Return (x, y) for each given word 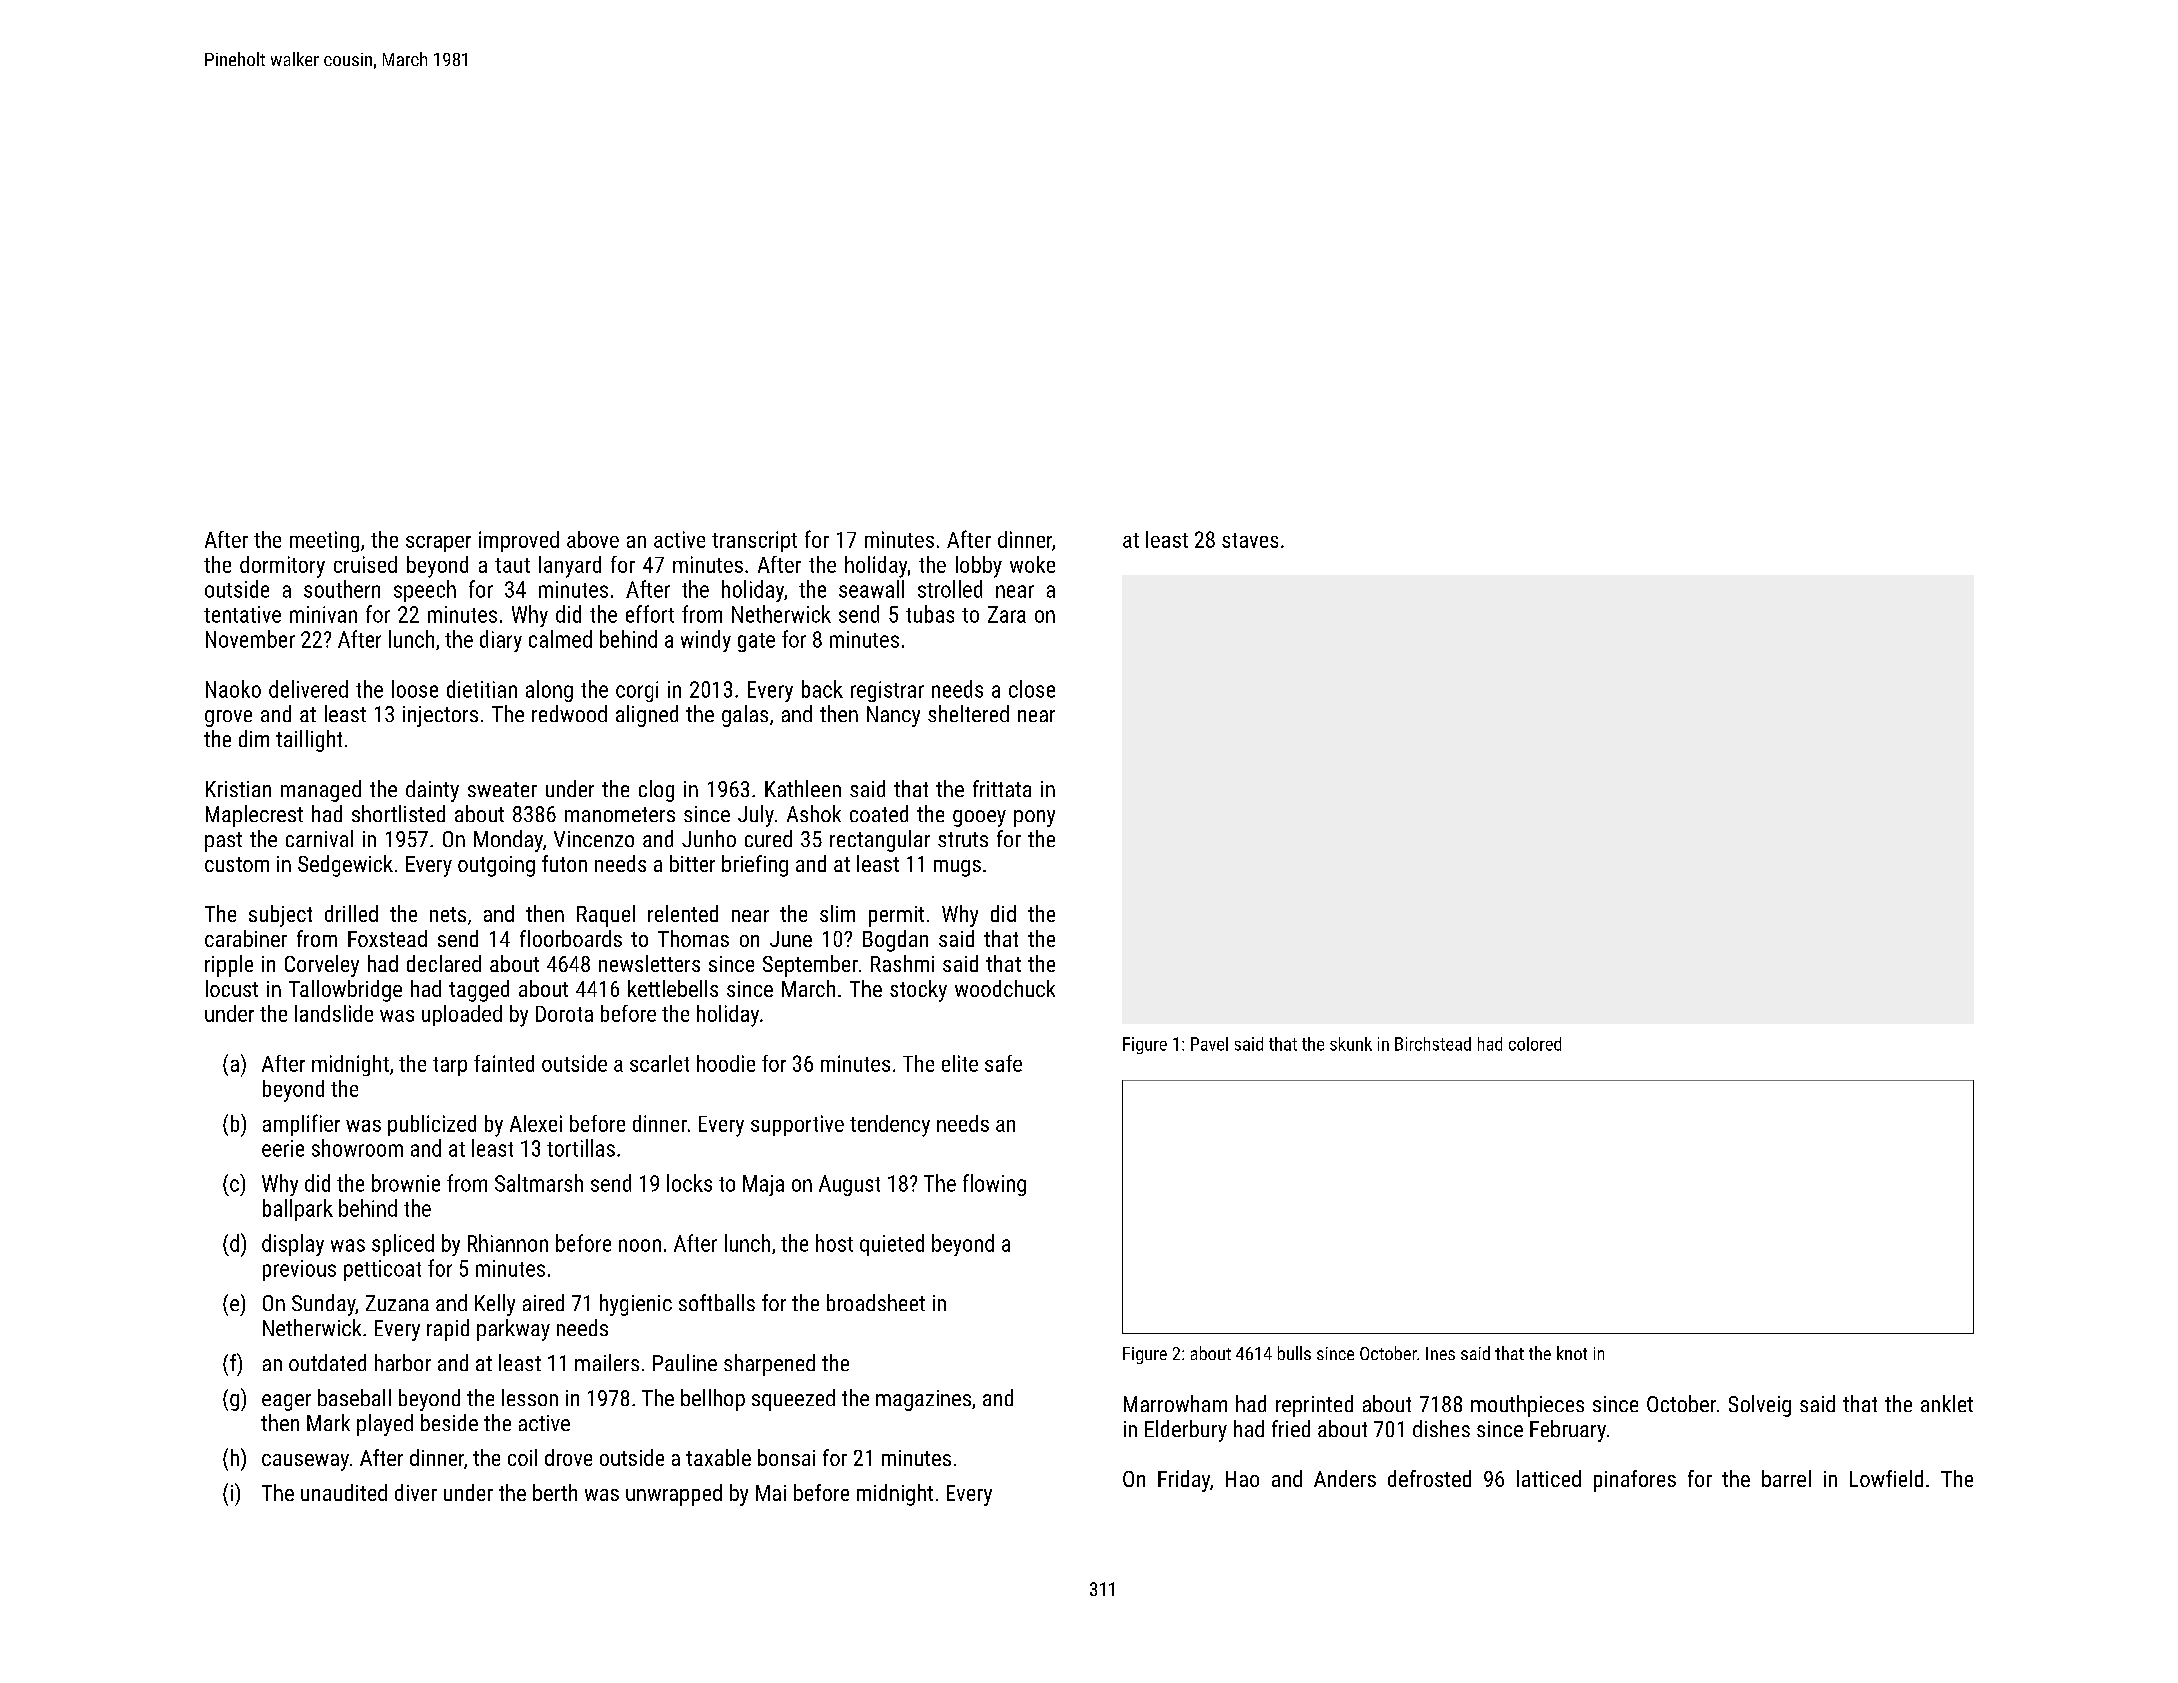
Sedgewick (345, 866)
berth (555, 1492)
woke (1032, 564)
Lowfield (1886, 1478)
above (593, 539)
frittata (1002, 788)
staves (1250, 540)
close (1032, 689)
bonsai (786, 1457)
